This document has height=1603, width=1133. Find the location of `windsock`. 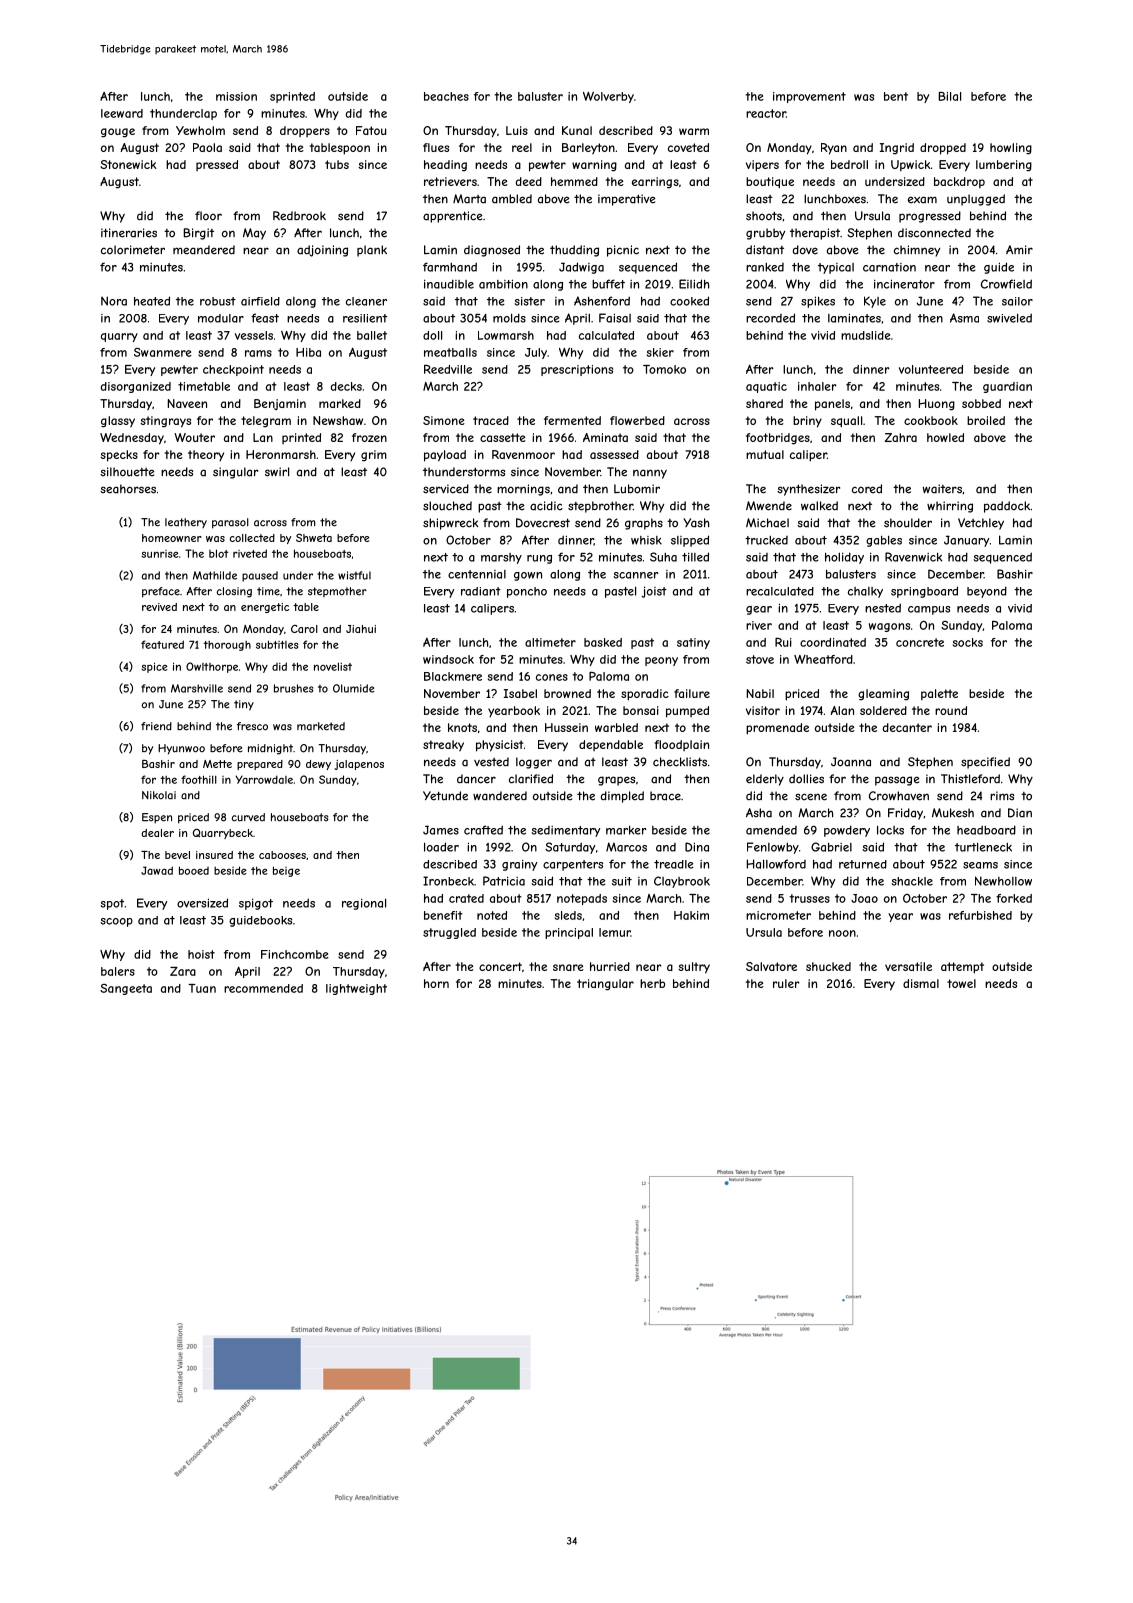

windsock is located at coordinates (448, 659).
